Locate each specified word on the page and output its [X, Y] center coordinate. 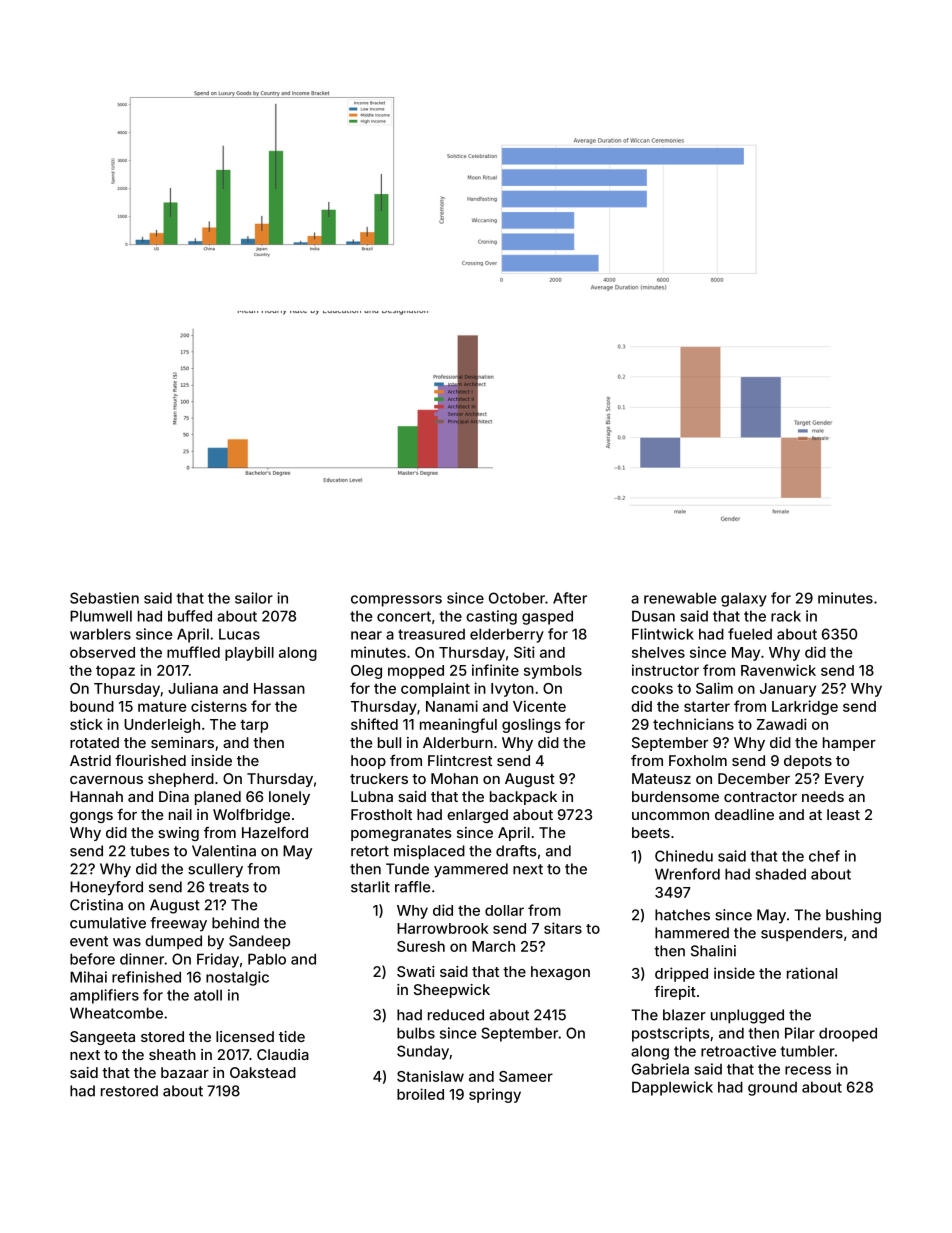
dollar [504, 910]
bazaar [185, 1072]
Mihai [88, 977]
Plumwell [101, 616]
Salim [714, 688]
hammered [692, 933]
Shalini [713, 951]
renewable [680, 598]
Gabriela [660, 1069]
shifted [374, 724]
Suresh [421, 946]
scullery [215, 870]
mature [162, 707]
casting [491, 617]
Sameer [526, 1076]
